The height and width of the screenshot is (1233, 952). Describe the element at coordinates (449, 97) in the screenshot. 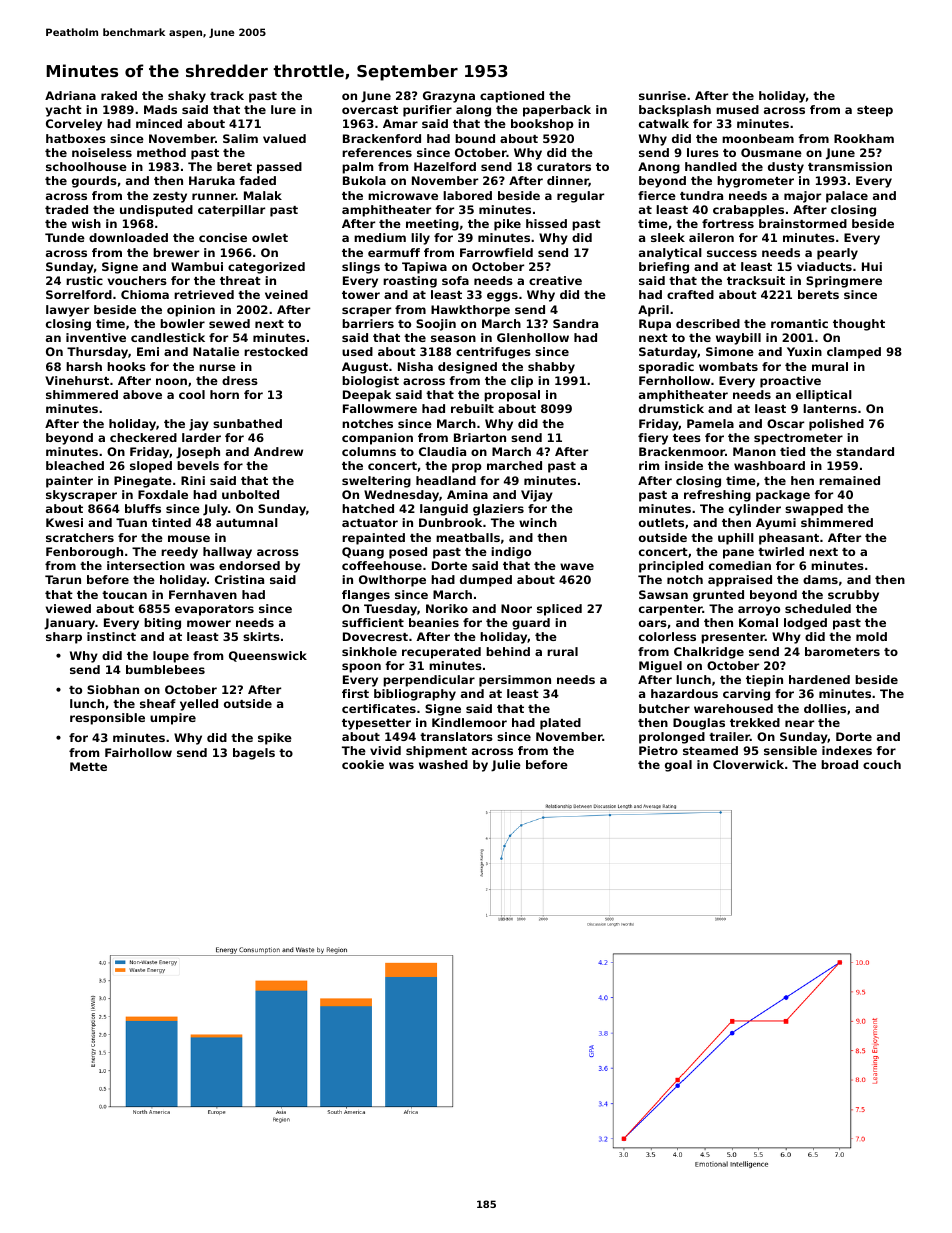

I see `Grazyna` at that location.
